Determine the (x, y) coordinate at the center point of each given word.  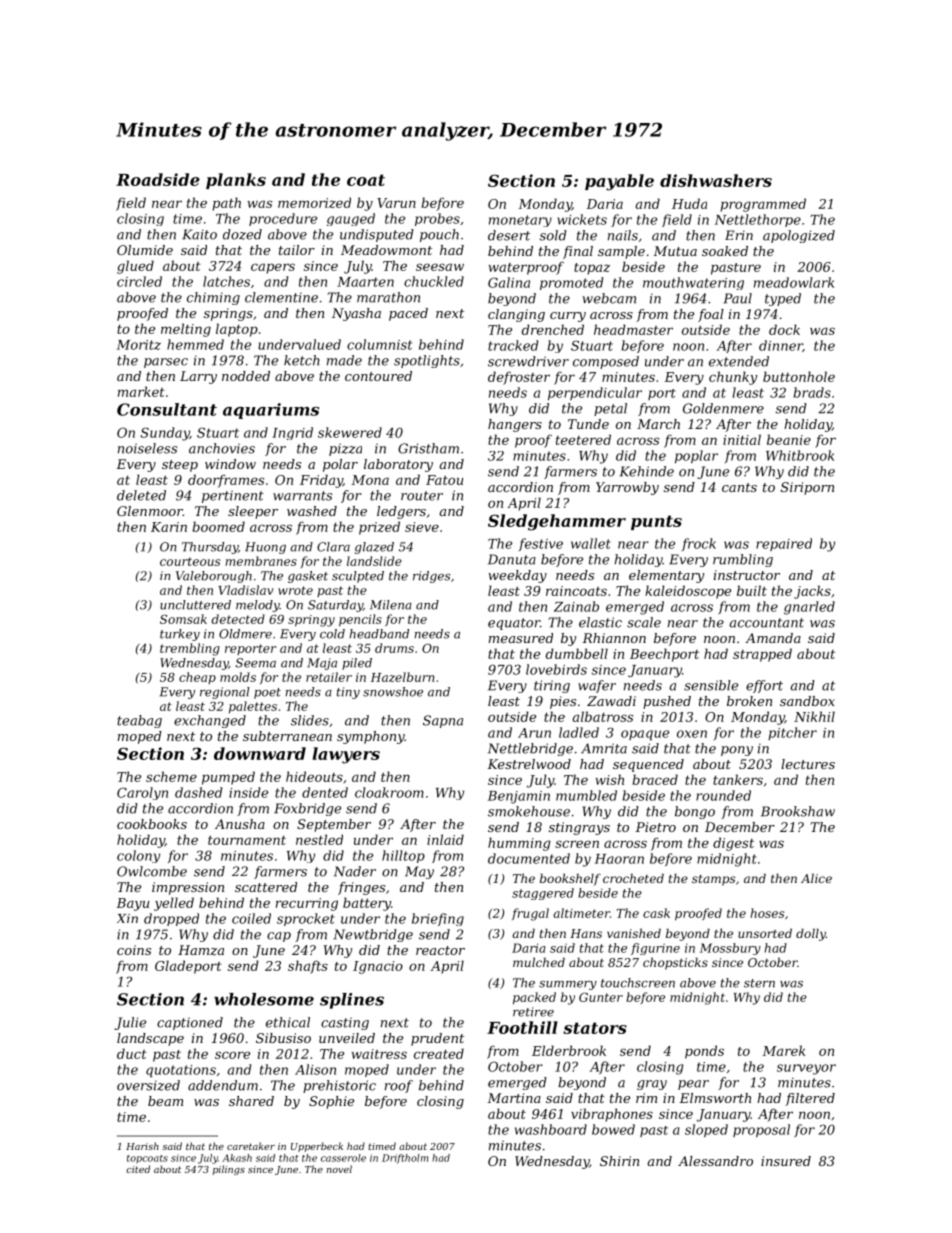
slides (310, 720)
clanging (516, 315)
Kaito (199, 234)
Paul (737, 298)
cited (138, 1169)
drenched (553, 329)
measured (521, 638)
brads (812, 392)
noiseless (147, 448)
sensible (711, 685)
